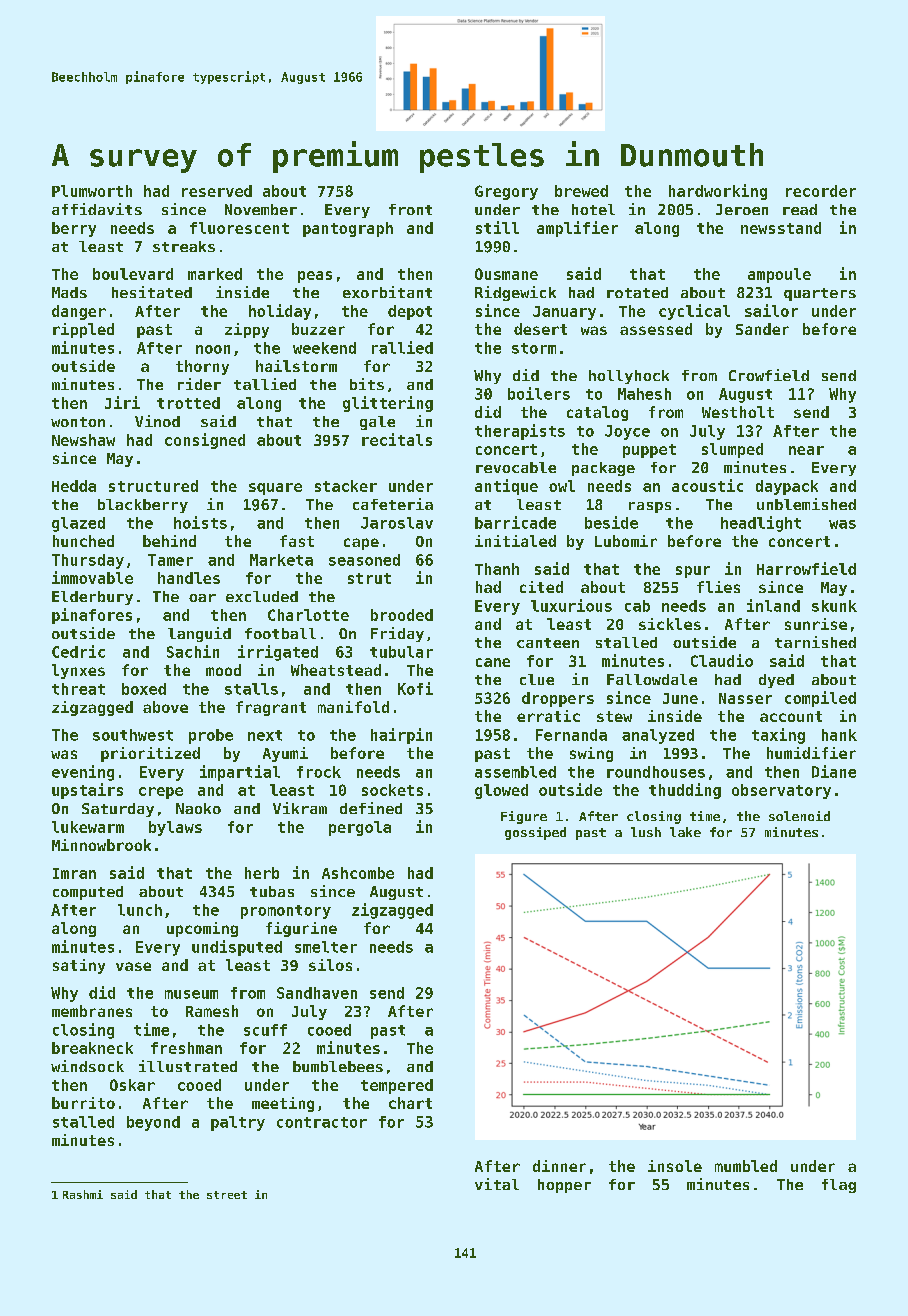 This screenshot has height=1316, width=908. I want to click on front, so click(410, 209).
